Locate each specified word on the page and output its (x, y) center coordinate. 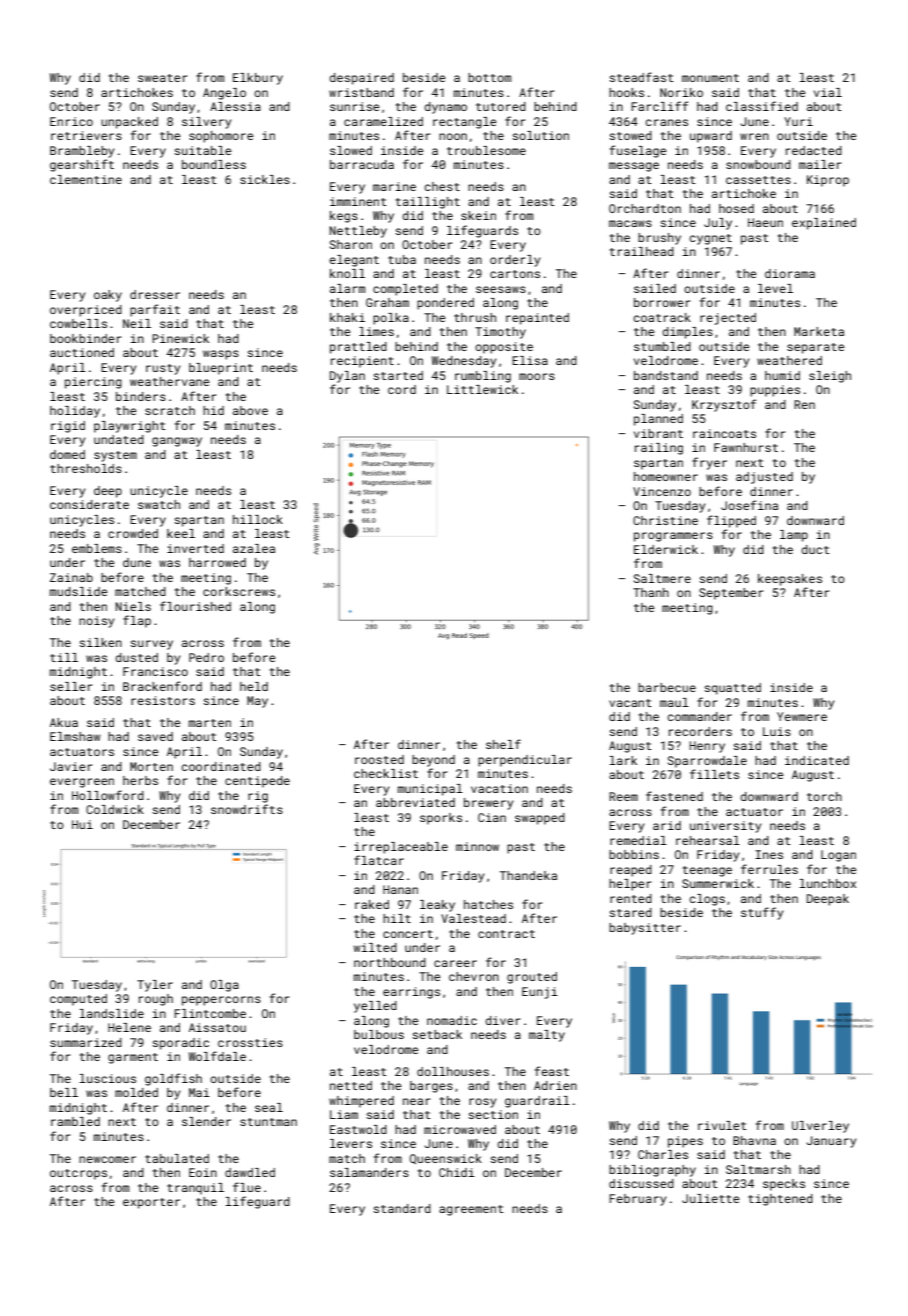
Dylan (347, 377)
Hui (82, 824)
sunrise (355, 106)
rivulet (722, 1125)
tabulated (177, 1158)
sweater (162, 78)
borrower (662, 302)
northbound (390, 962)
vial (828, 92)
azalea (254, 548)
